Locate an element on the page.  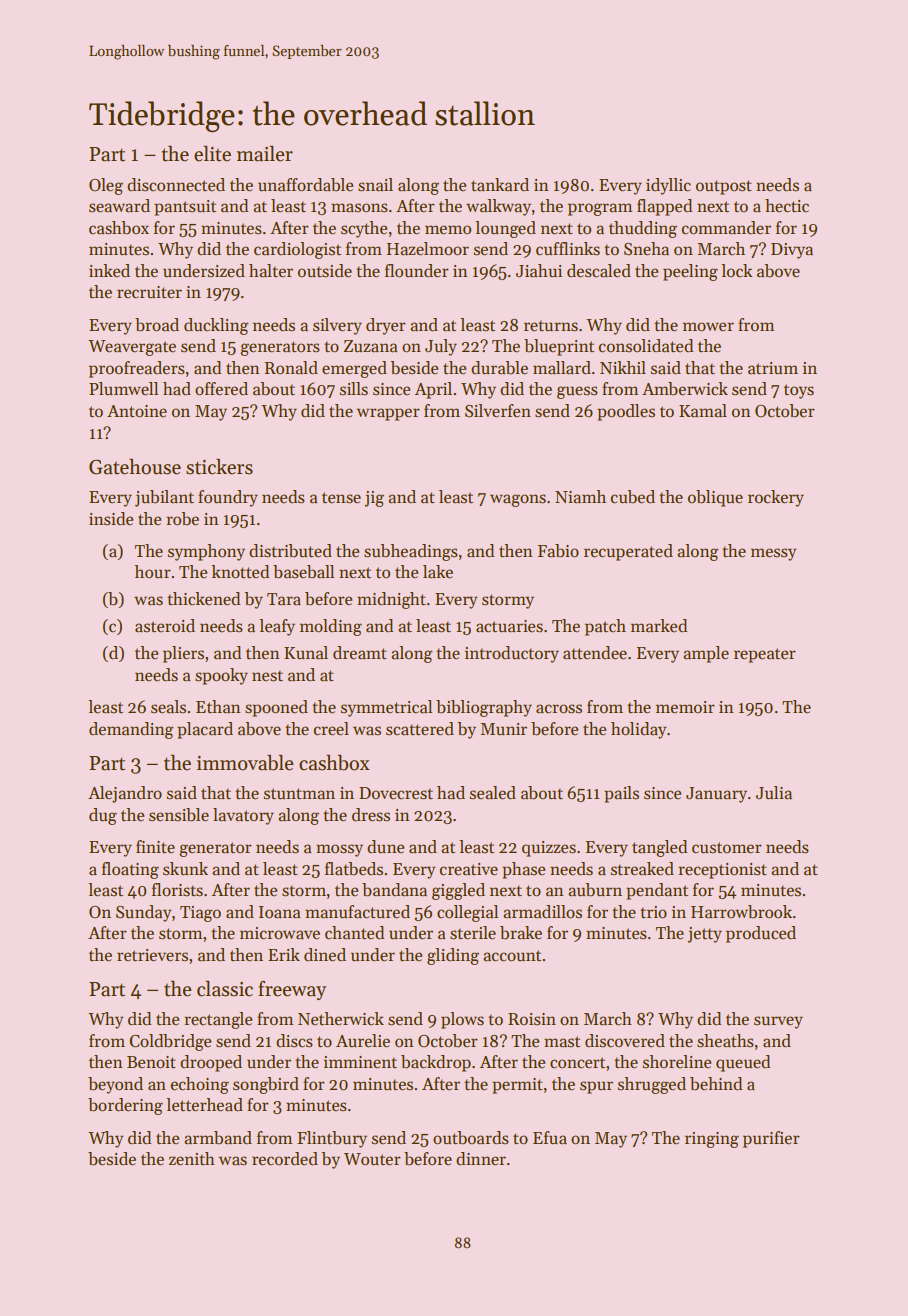
mast is located at coordinates (562, 1042).
